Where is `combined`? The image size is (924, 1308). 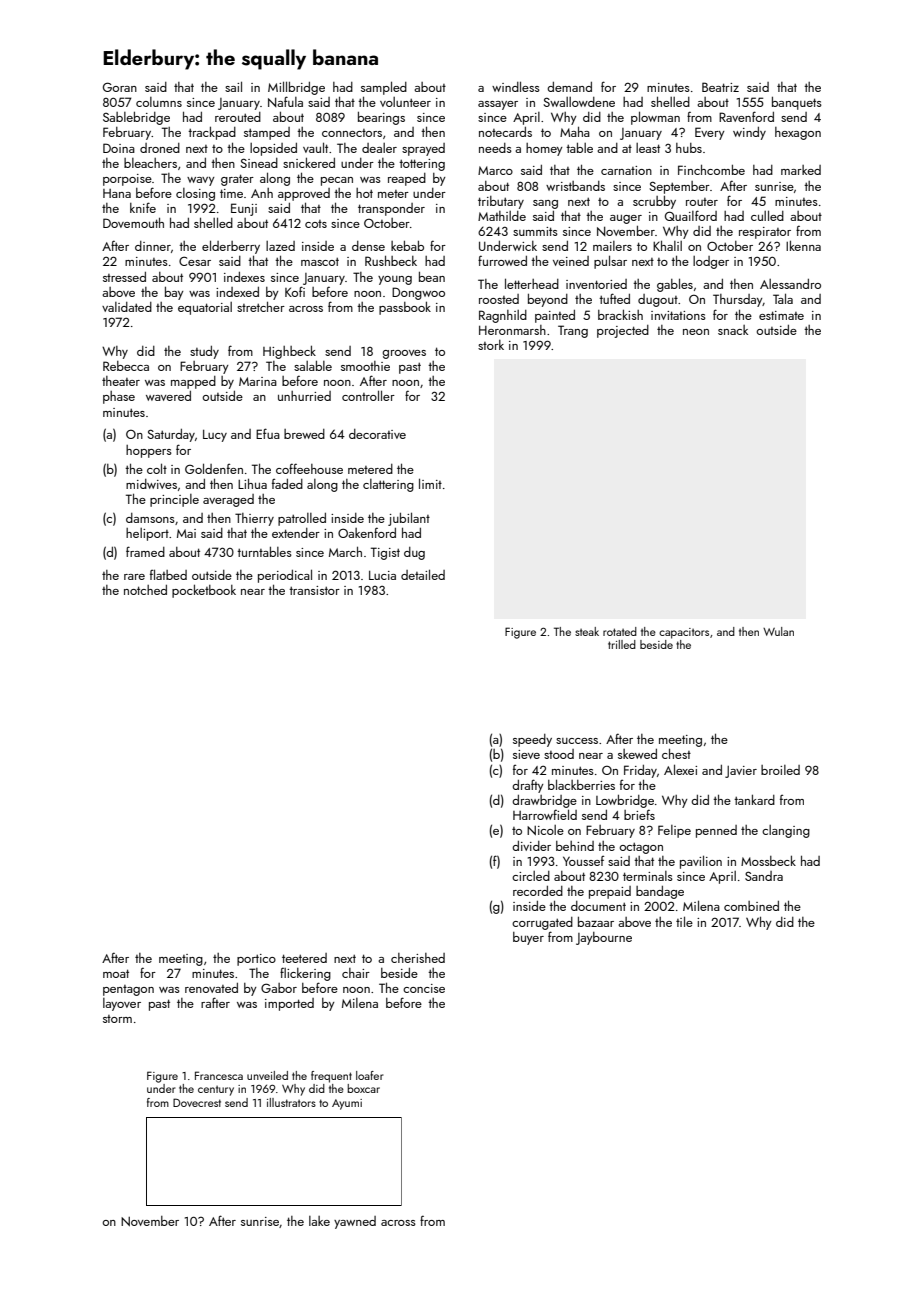 combined is located at coordinates (751, 906).
